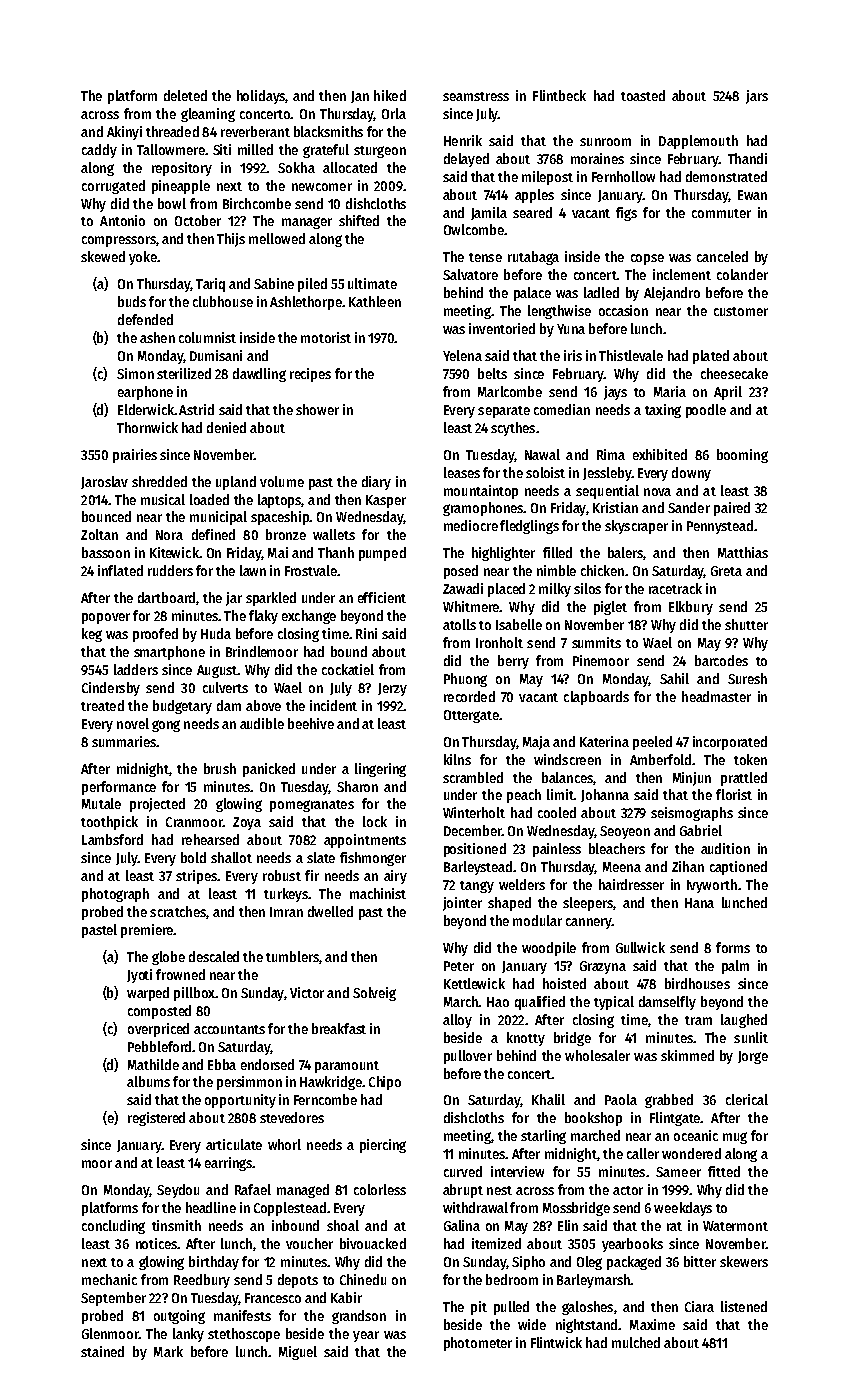 The height and width of the document is (1400, 849). I want to click on deleted, so click(185, 95).
